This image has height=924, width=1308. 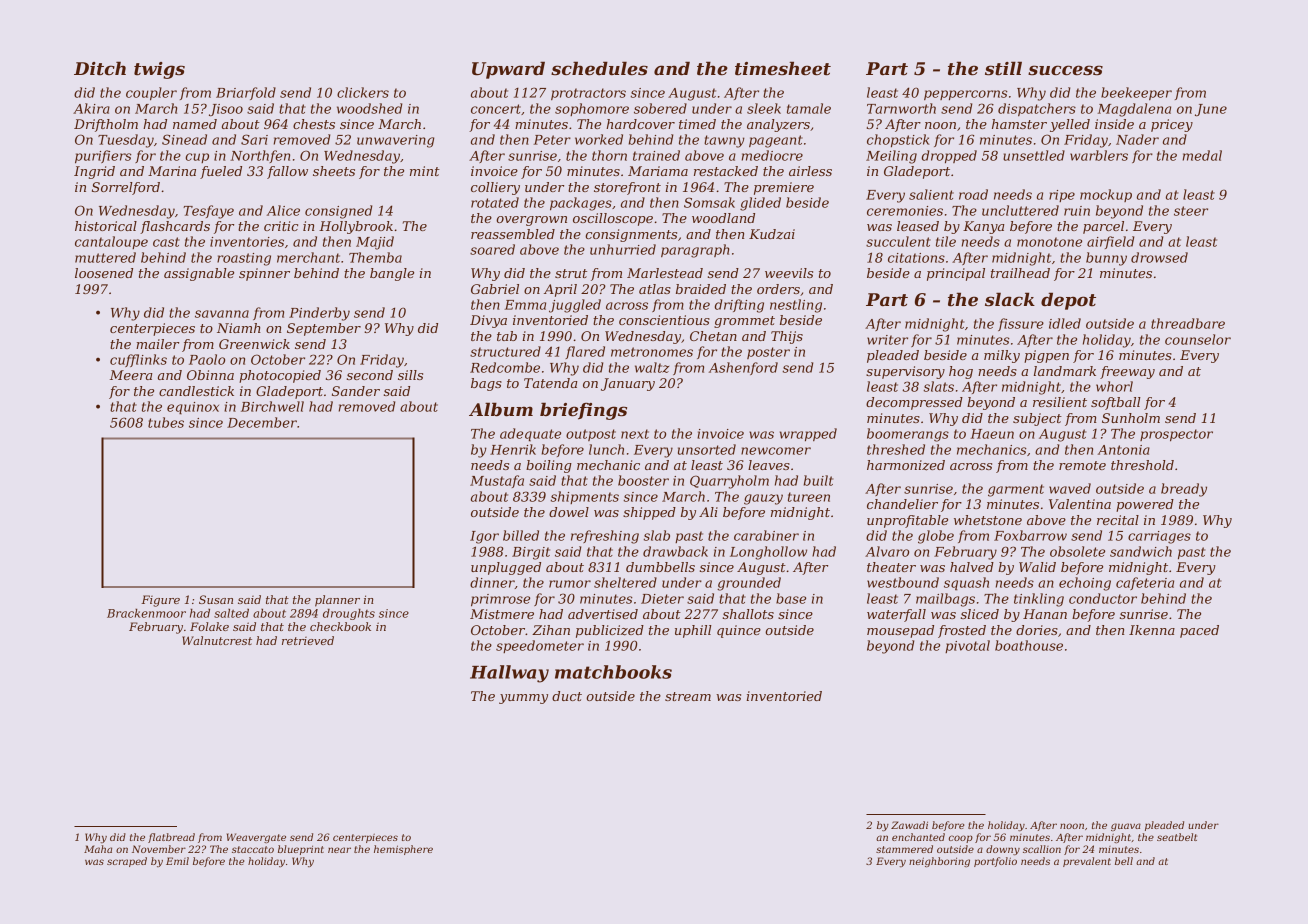 I want to click on twigs, so click(x=159, y=70).
